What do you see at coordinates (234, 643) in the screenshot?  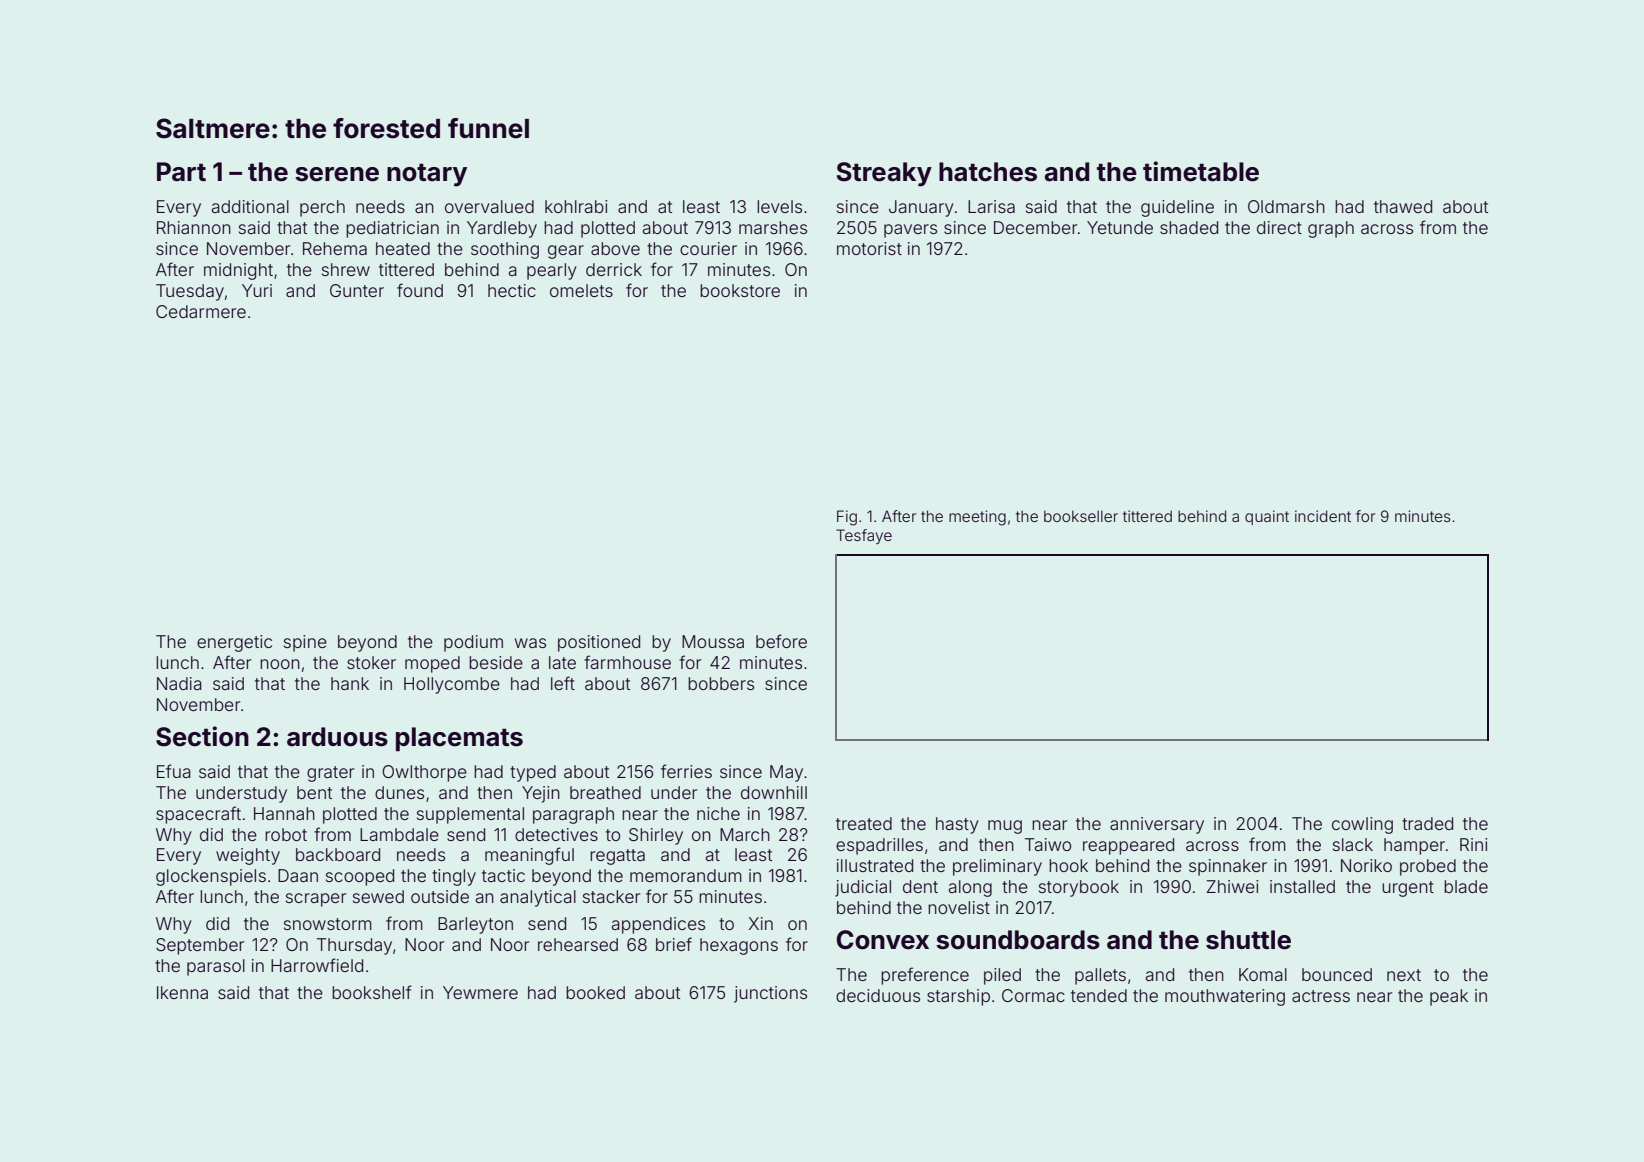 I see `energetic` at bounding box center [234, 643].
